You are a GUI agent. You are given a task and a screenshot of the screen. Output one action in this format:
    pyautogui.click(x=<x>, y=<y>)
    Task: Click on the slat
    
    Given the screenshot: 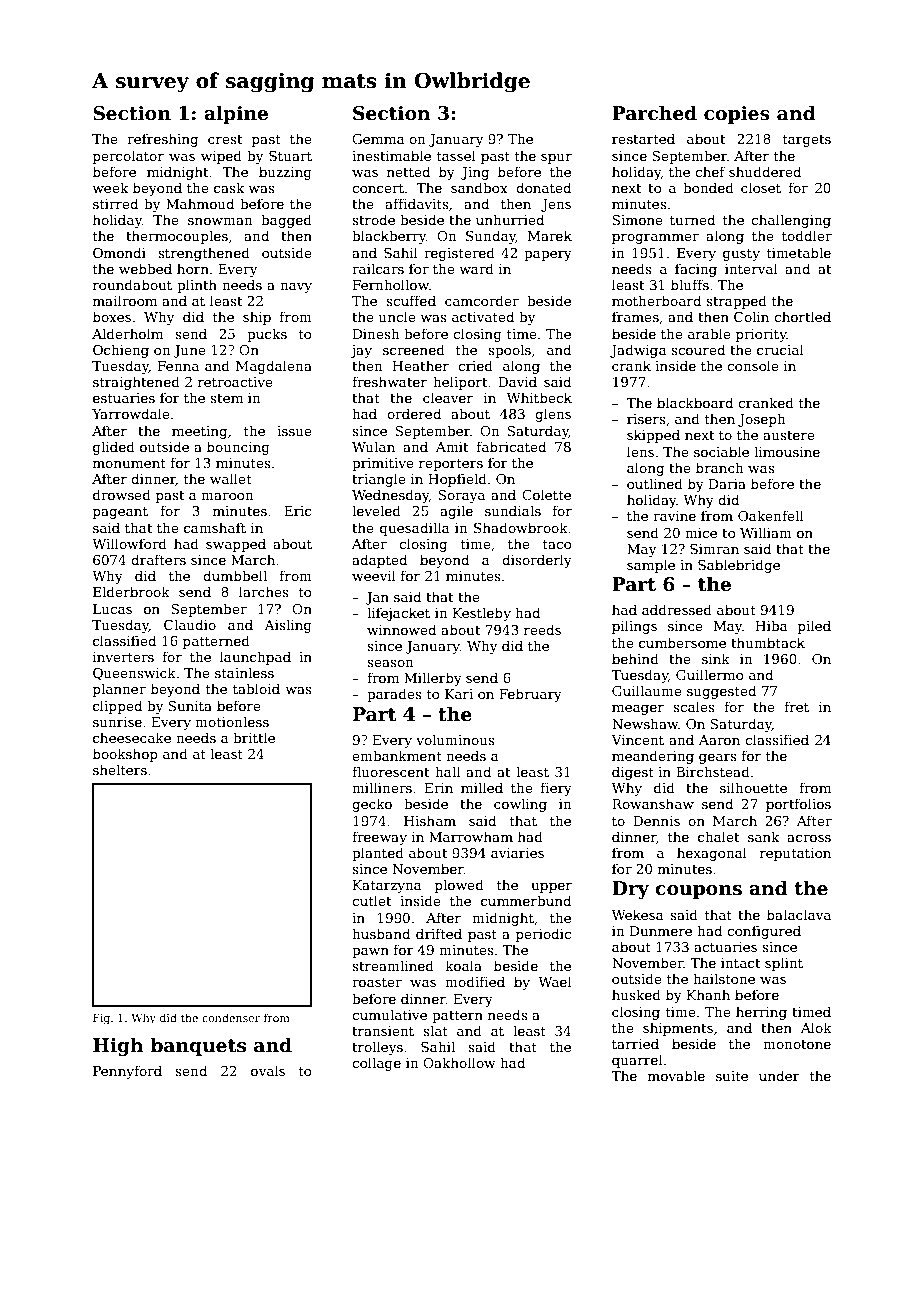 What is the action you would take?
    pyautogui.click(x=435, y=1030)
